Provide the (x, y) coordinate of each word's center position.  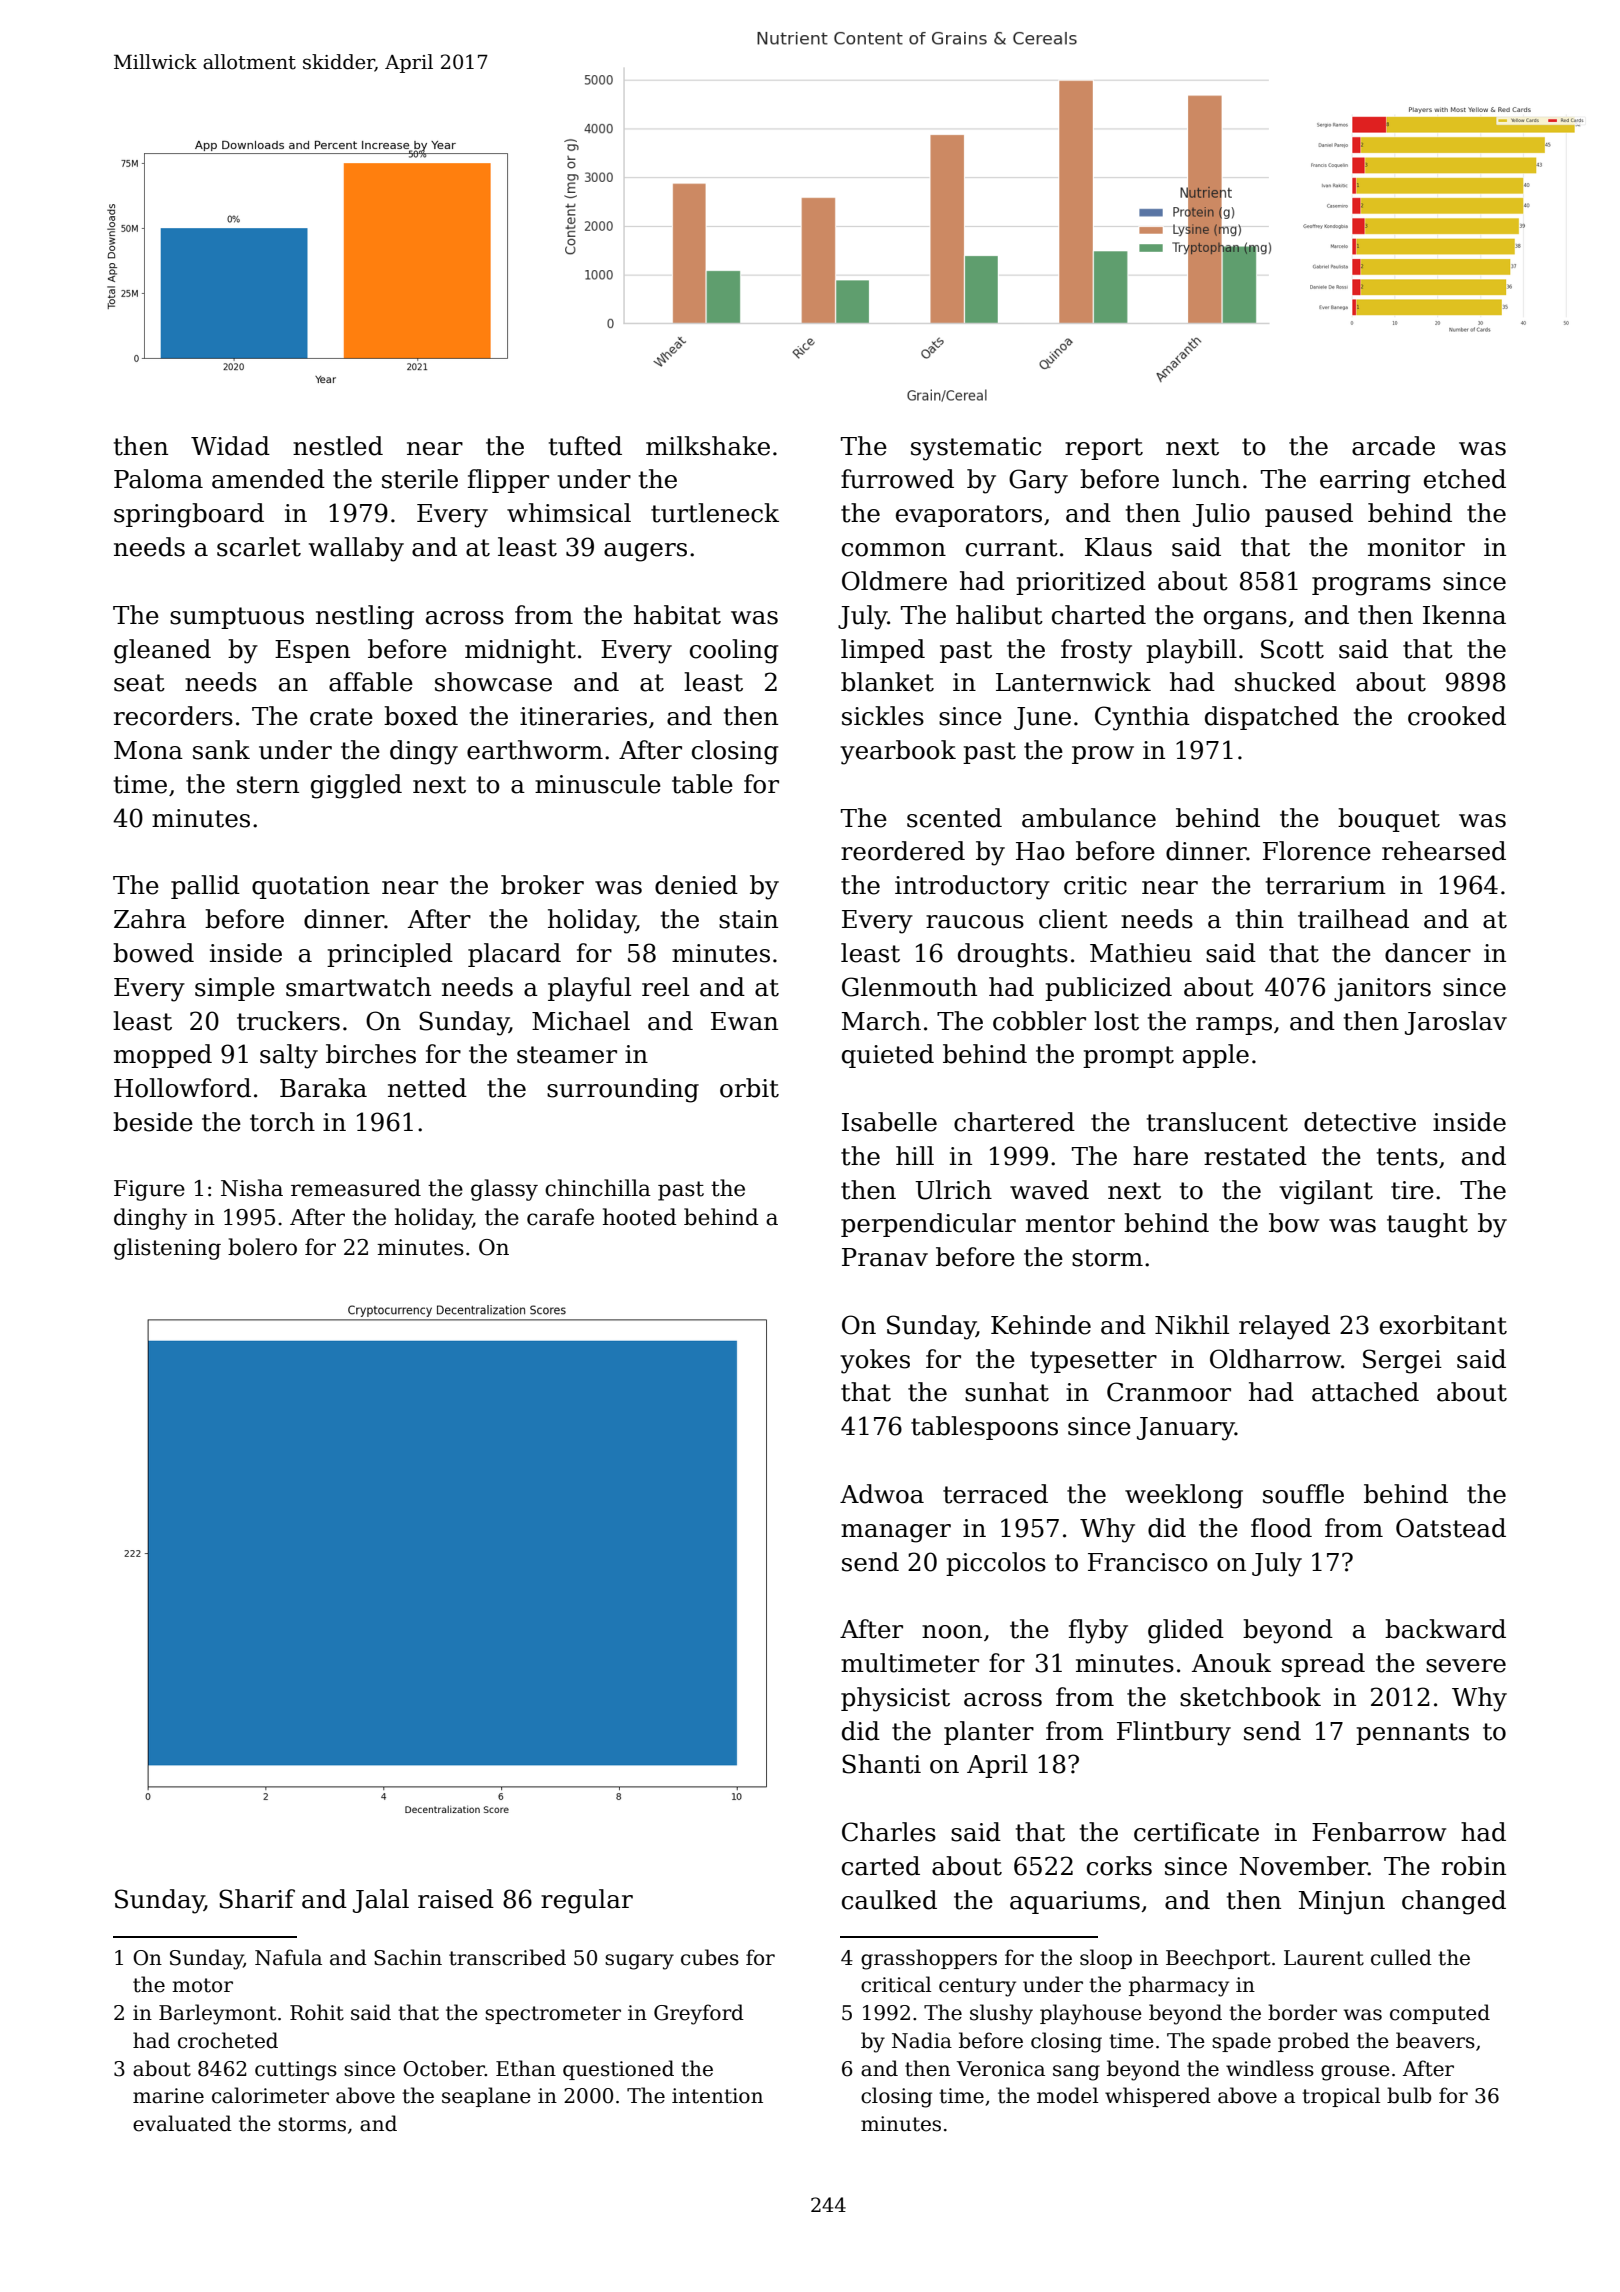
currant (1012, 548)
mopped (163, 1056)
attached (1365, 1392)
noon (952, 1632)
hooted (640, 1217)
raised (456, 1899)
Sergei (1402, 1361)
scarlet (259, 547)
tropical (1341, 2097)
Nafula (288, 1957)
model (1067, 2095)
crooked (1457, 716)
